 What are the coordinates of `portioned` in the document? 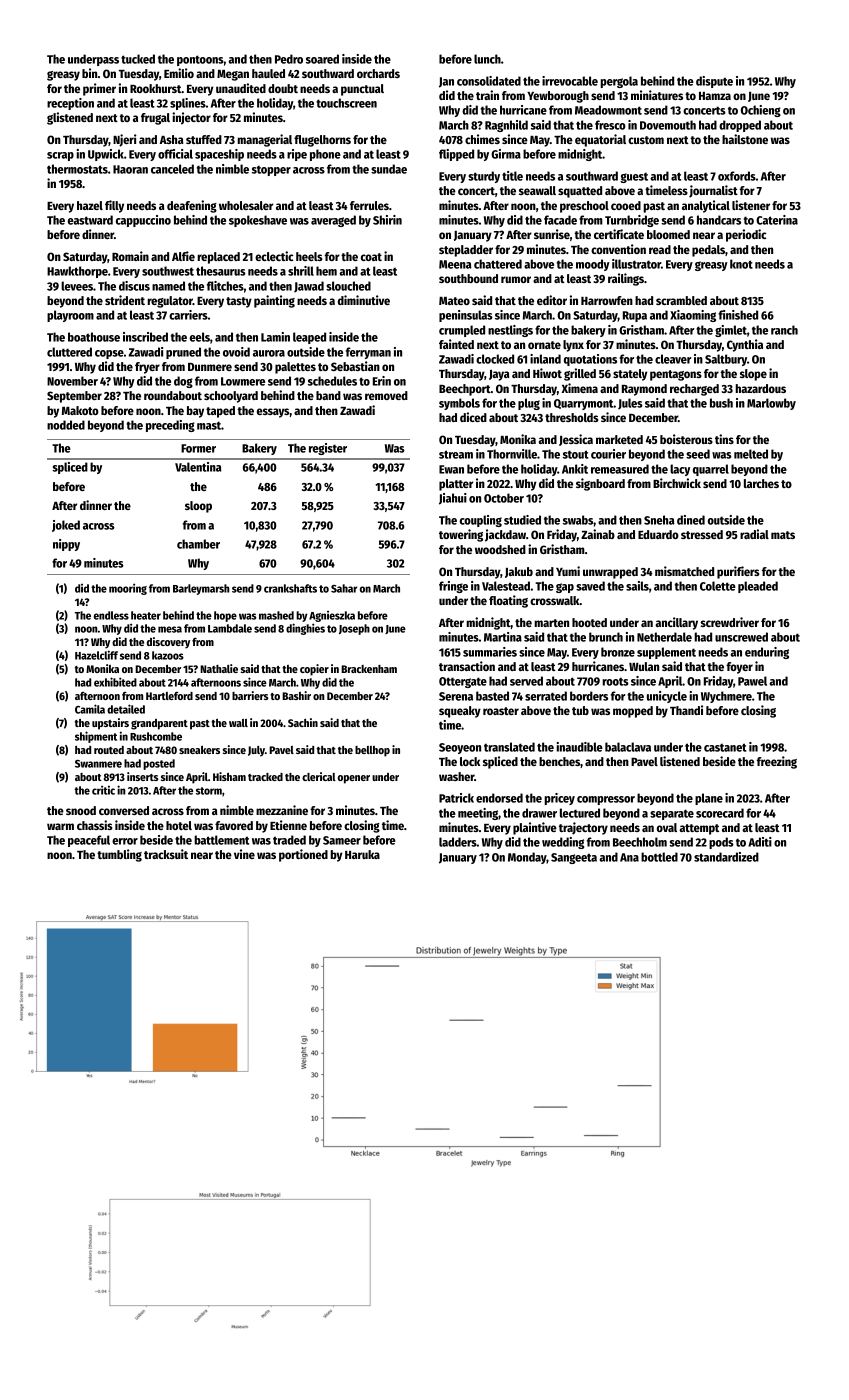 It's located at (303, 855).
